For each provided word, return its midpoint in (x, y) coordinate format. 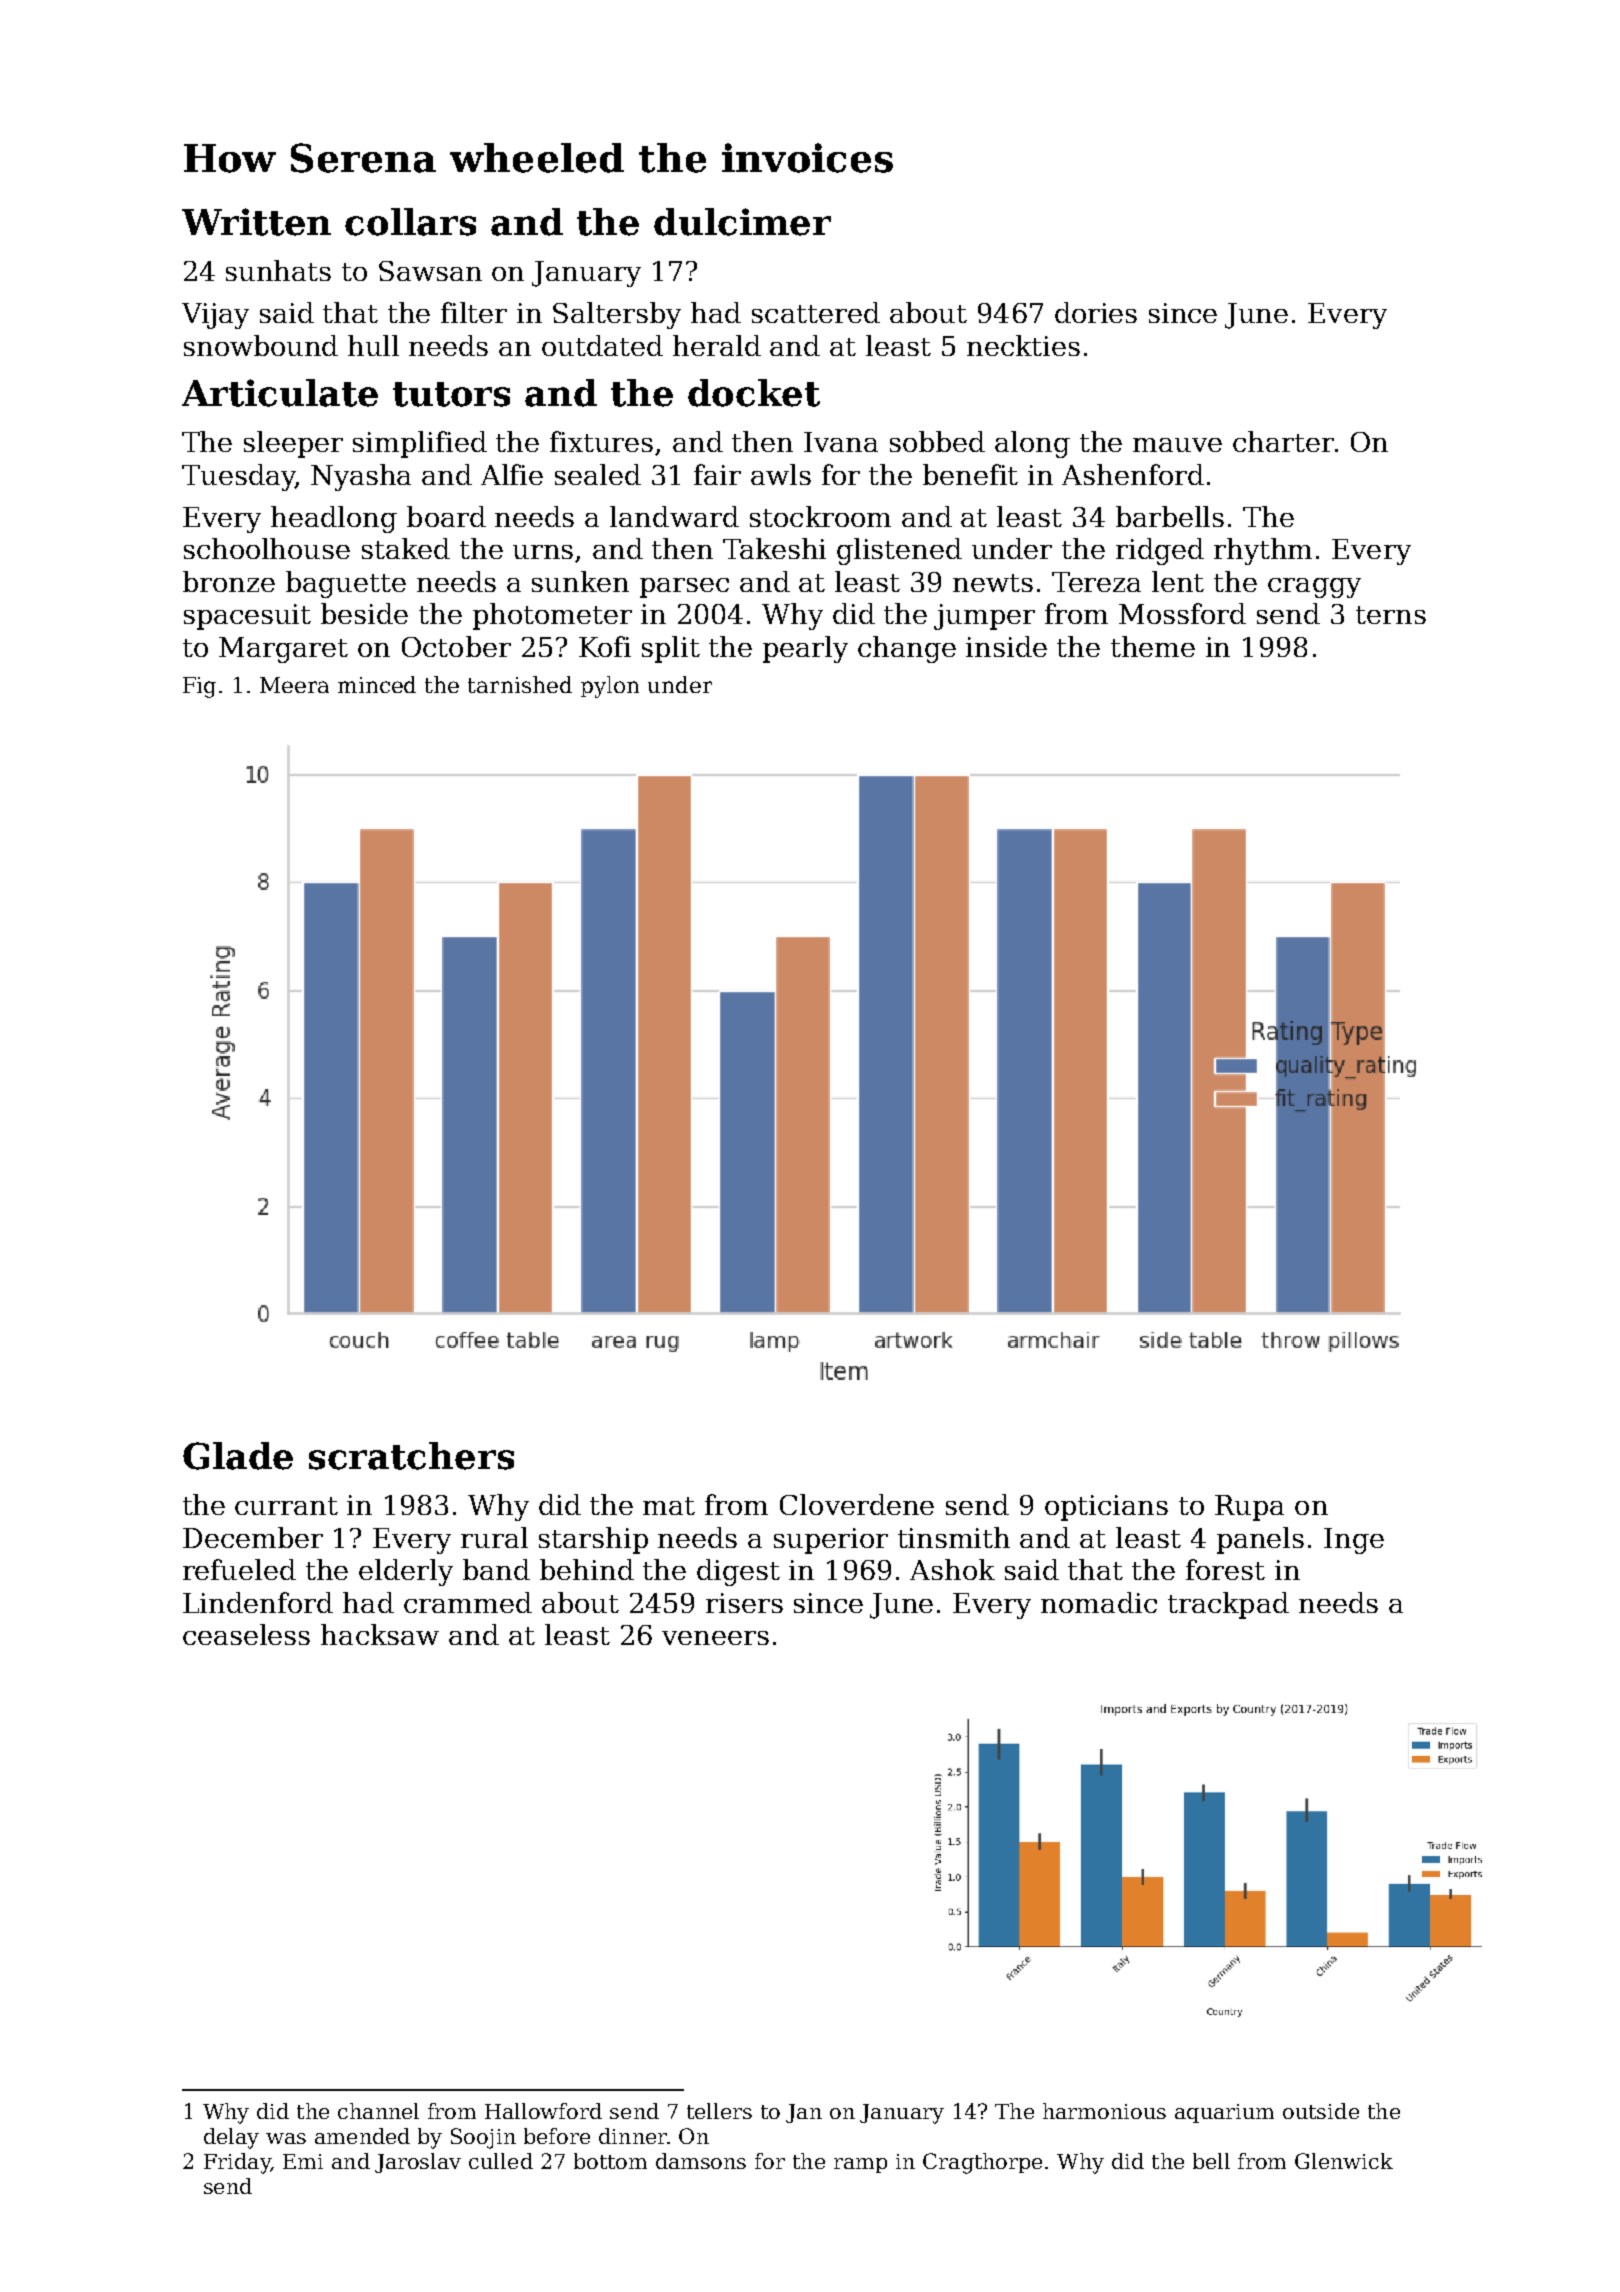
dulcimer (742, 222)
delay (231, 2138)
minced (377, 684)
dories (1096, 312)
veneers (715, 1638)
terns (1391, 615)
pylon (610, 687)
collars (410, 222)
